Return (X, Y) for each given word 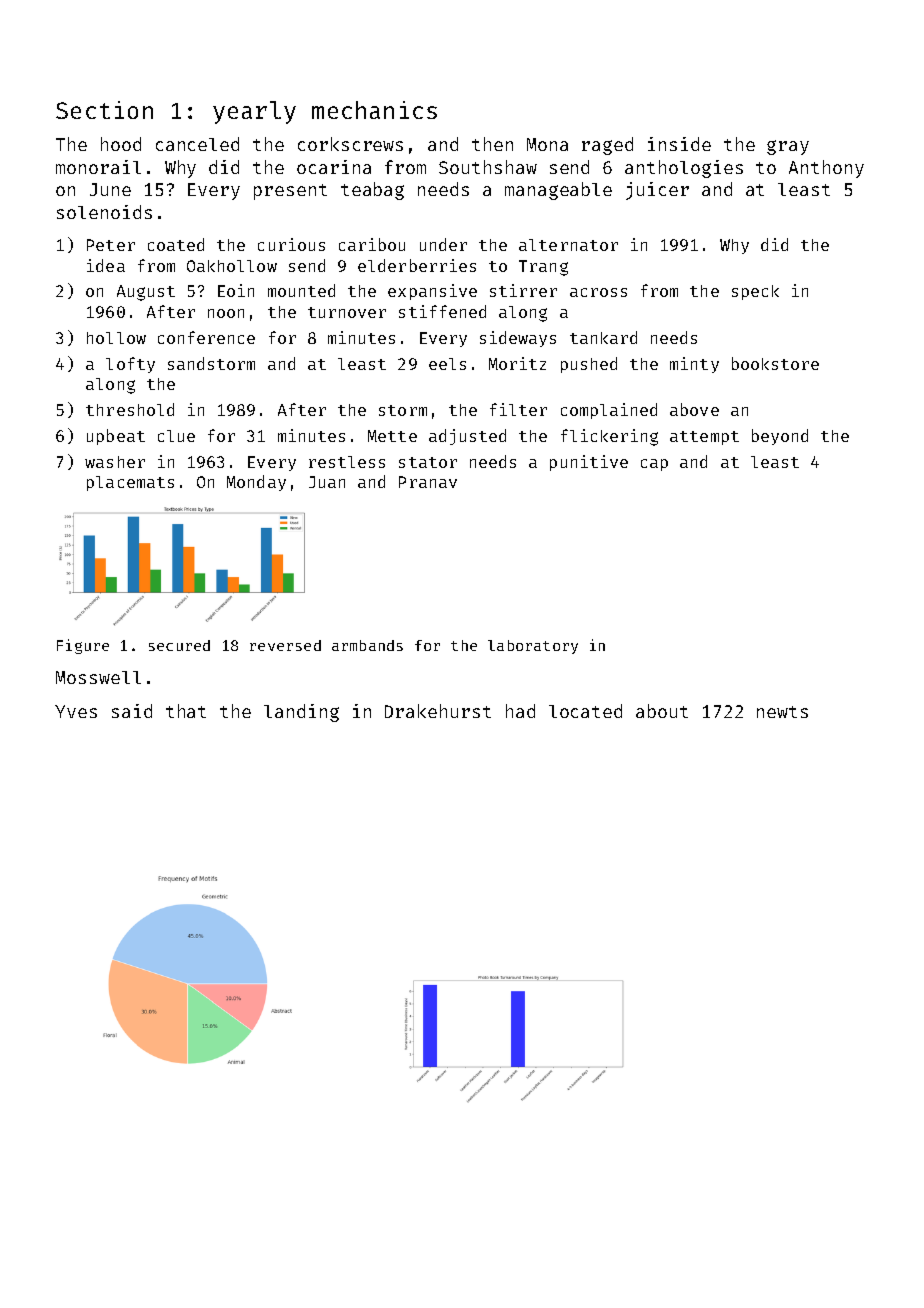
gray (788, 147)
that (186, 711)
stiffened (442, 311)
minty (694, 365)
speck (755, 292)
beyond (780, 437)
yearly (254, 112)
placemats (130, 483)
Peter (111, 245)
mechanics (374, 110)
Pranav (428, 482)
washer (115, 462)
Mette (392, 436)
